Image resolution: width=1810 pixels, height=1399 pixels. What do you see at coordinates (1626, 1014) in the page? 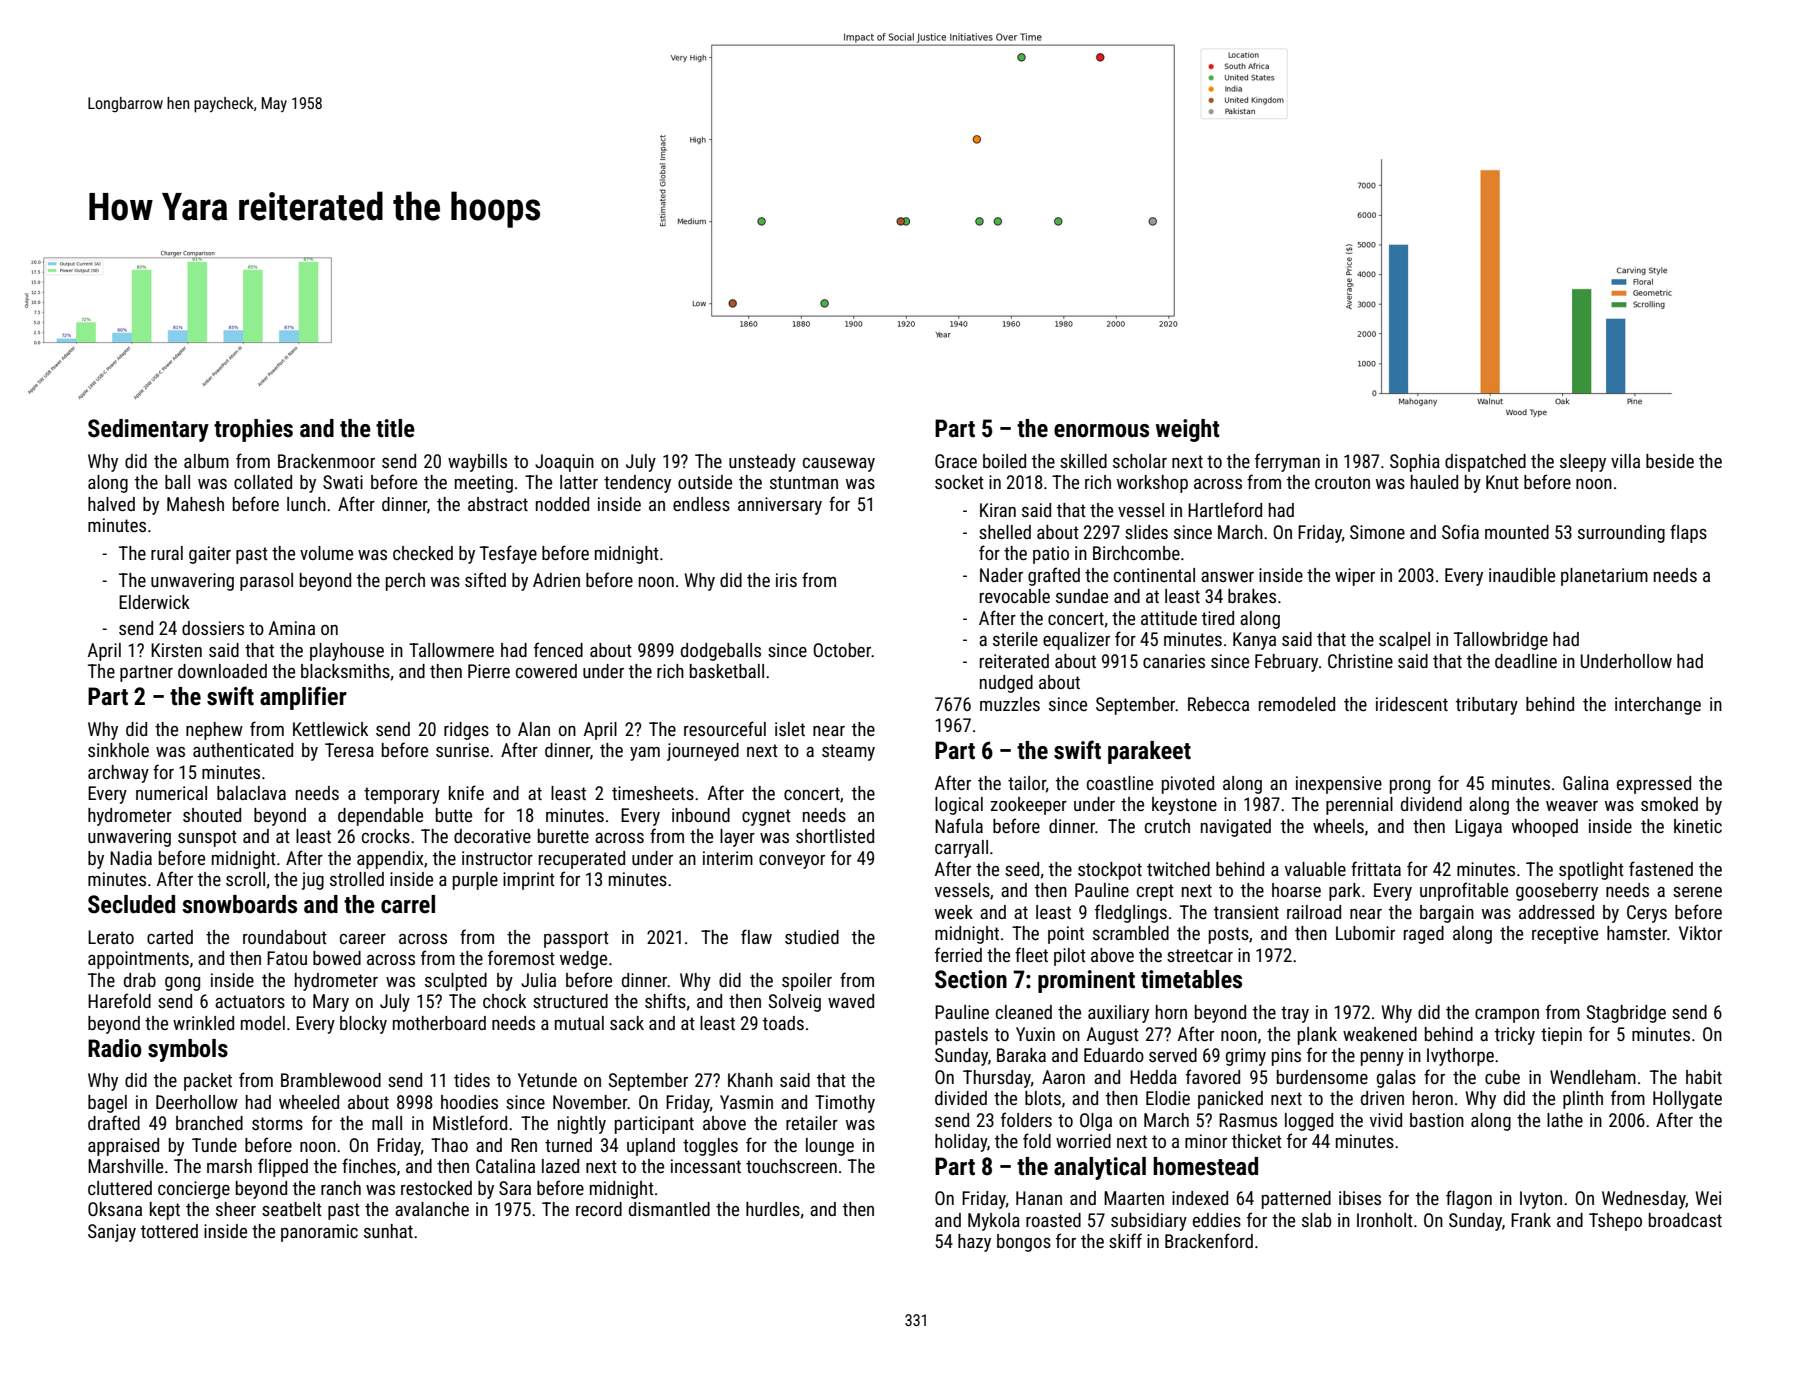
I see `Stagbridge` at bounding box center [1626, 1014].
